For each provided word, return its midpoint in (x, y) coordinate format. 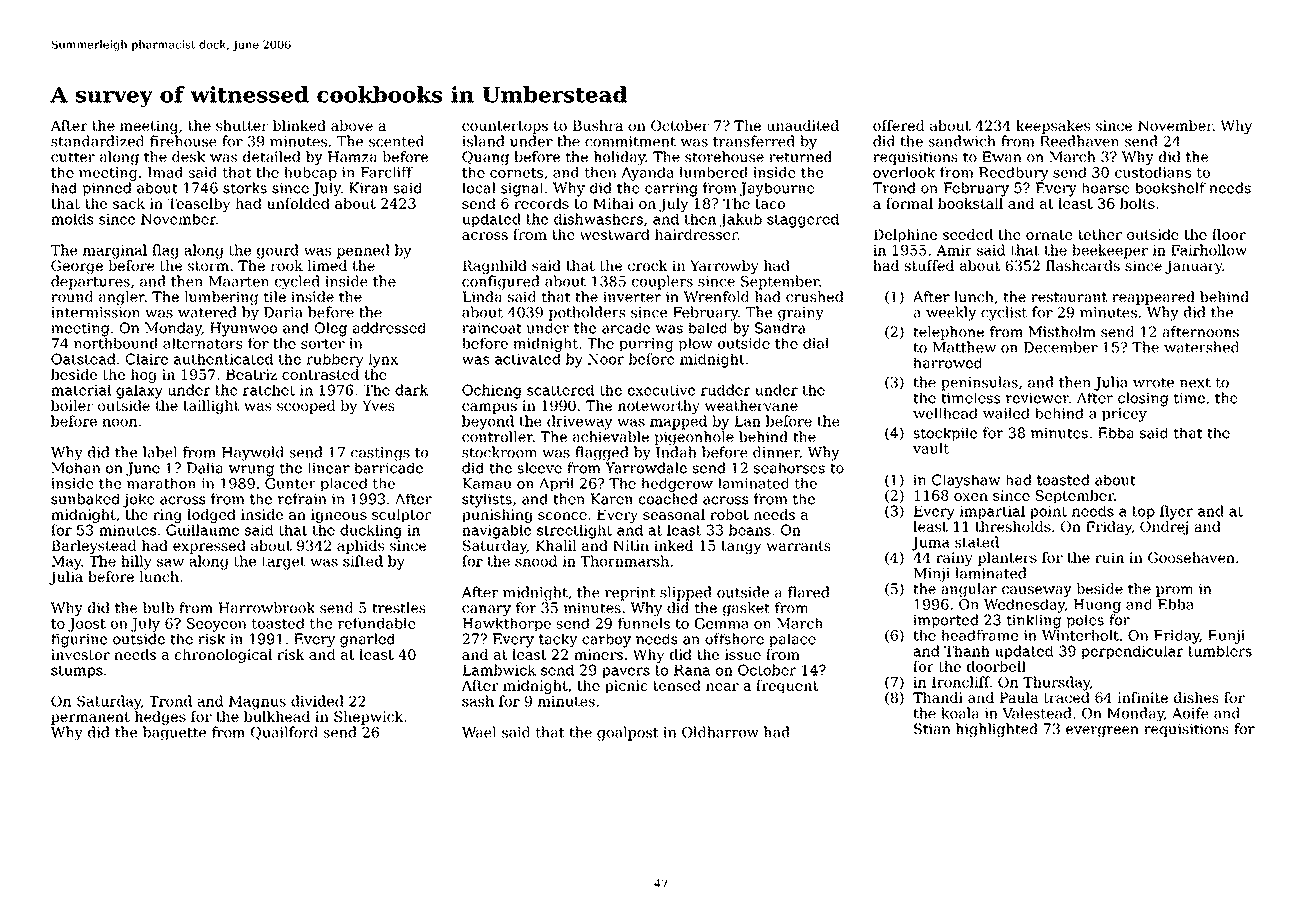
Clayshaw (966, 481)
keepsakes (1053, 127)
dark (411, 390)
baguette (174, 733)
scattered (560, 390)
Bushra (598, 125)
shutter (242, 125)
